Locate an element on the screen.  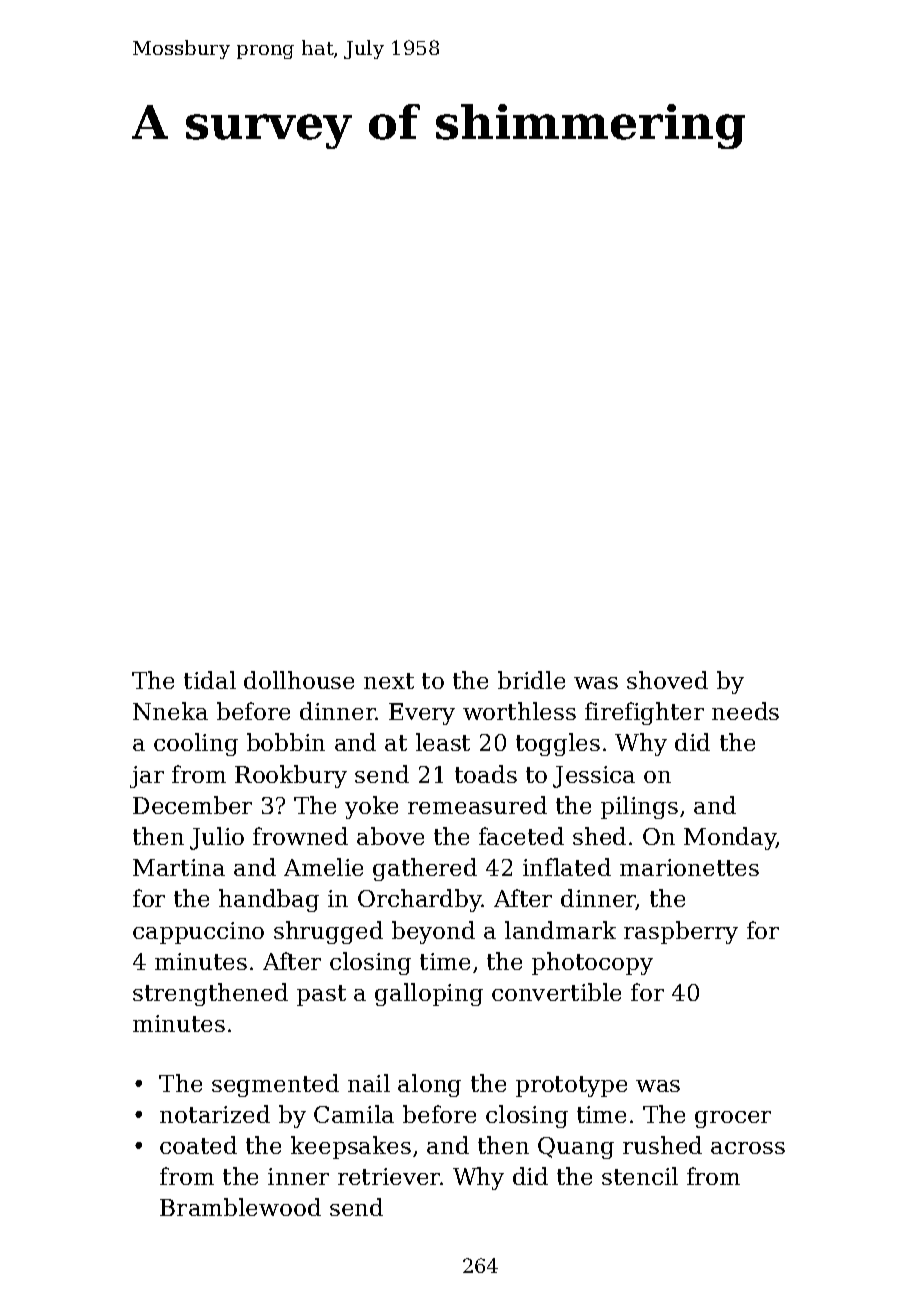
pilings is located at coordinates (639, 807).
